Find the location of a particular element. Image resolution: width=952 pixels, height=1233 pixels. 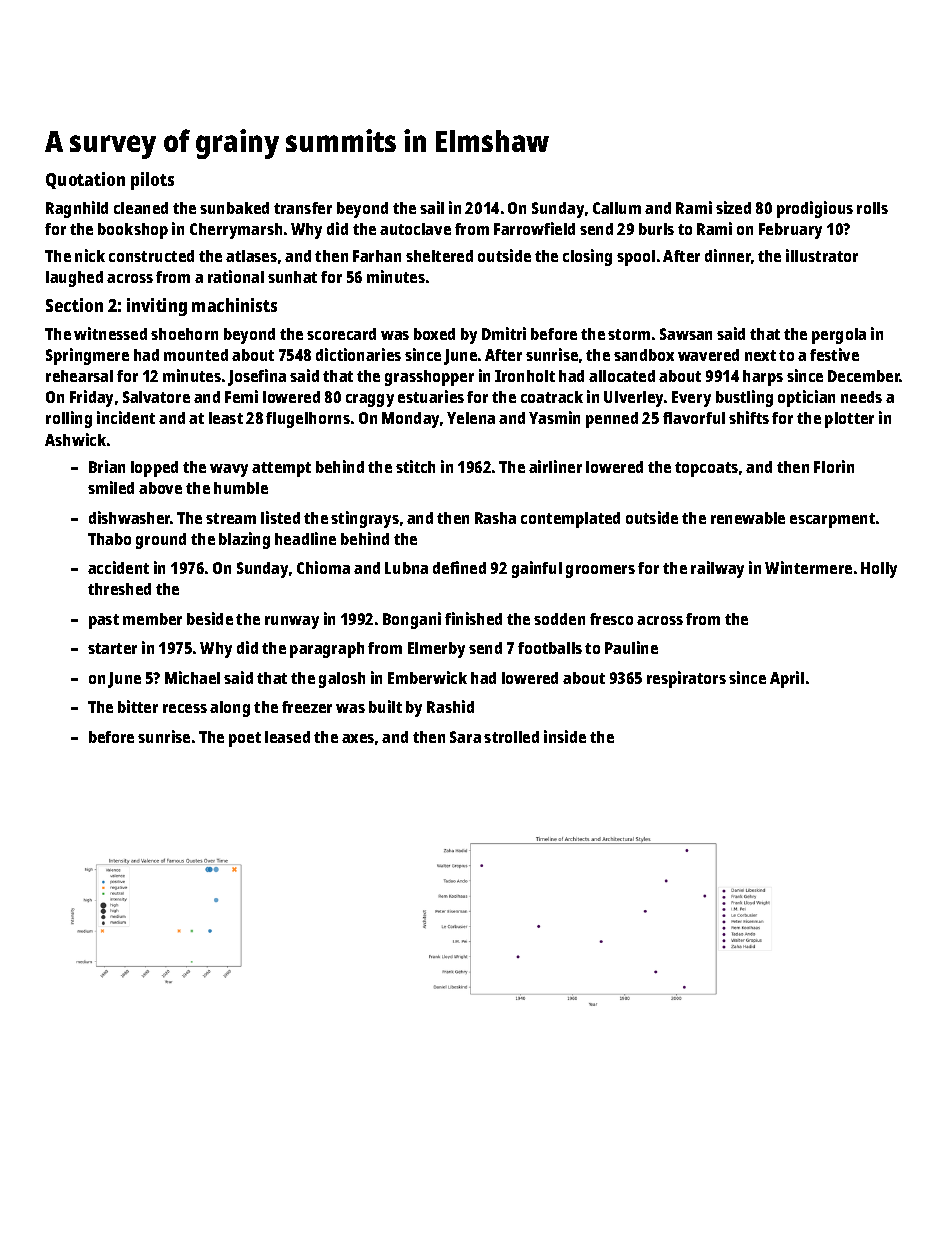

humble is located at coordinates (241, 488).
